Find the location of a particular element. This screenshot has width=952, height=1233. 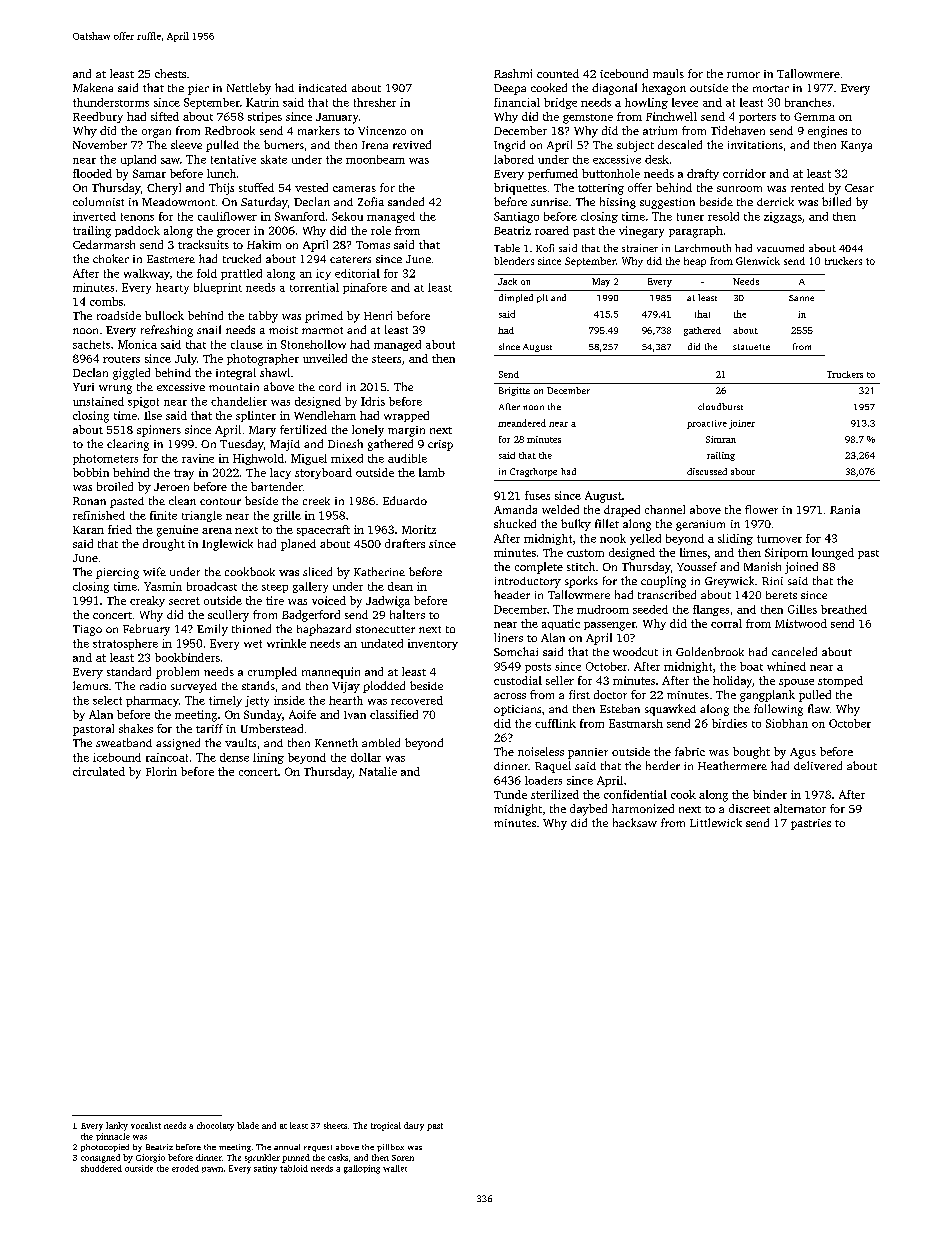

circulated is located at coordinates (99, 771).
